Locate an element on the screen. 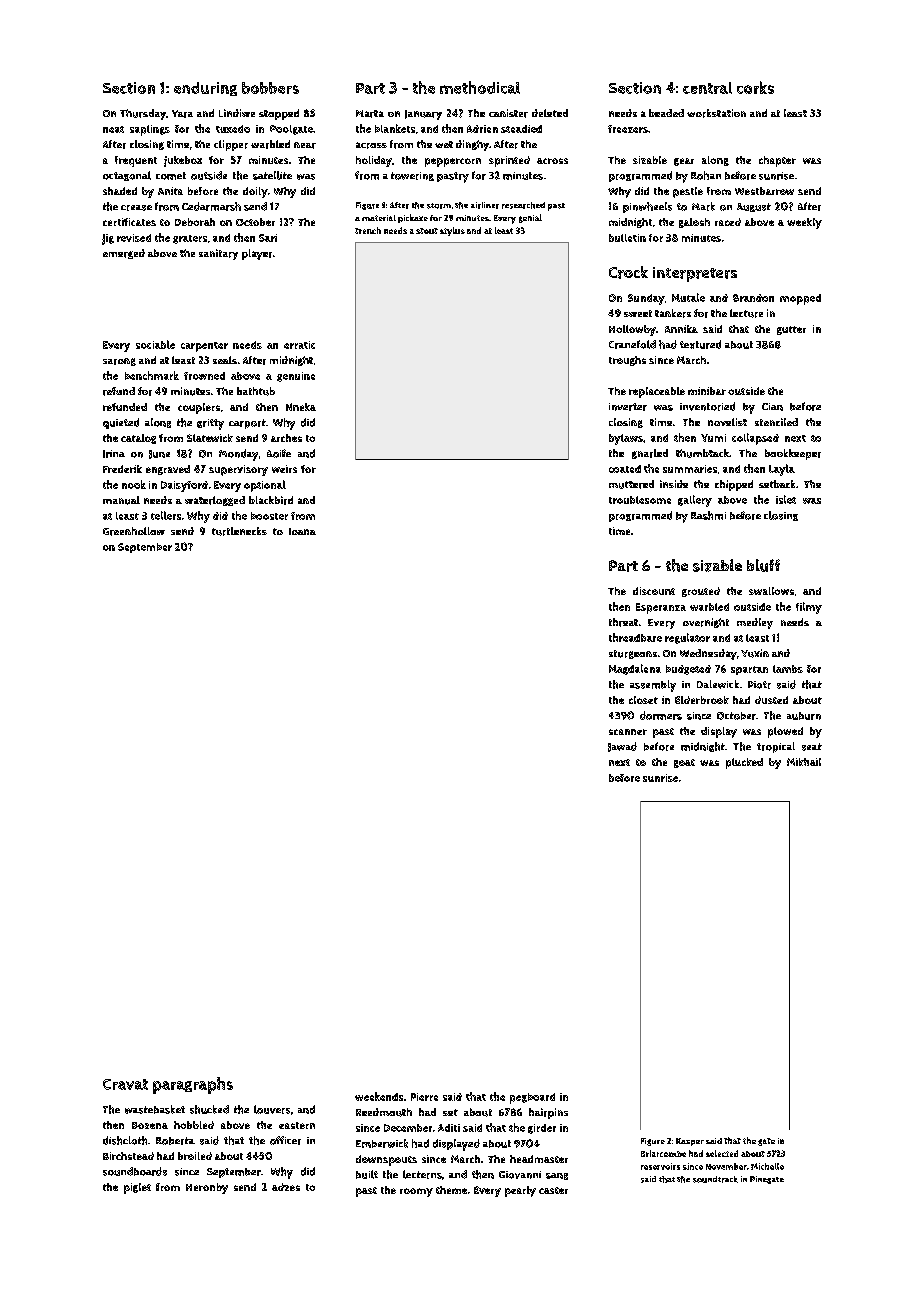  erratic is located at coordinates (299, 345).
